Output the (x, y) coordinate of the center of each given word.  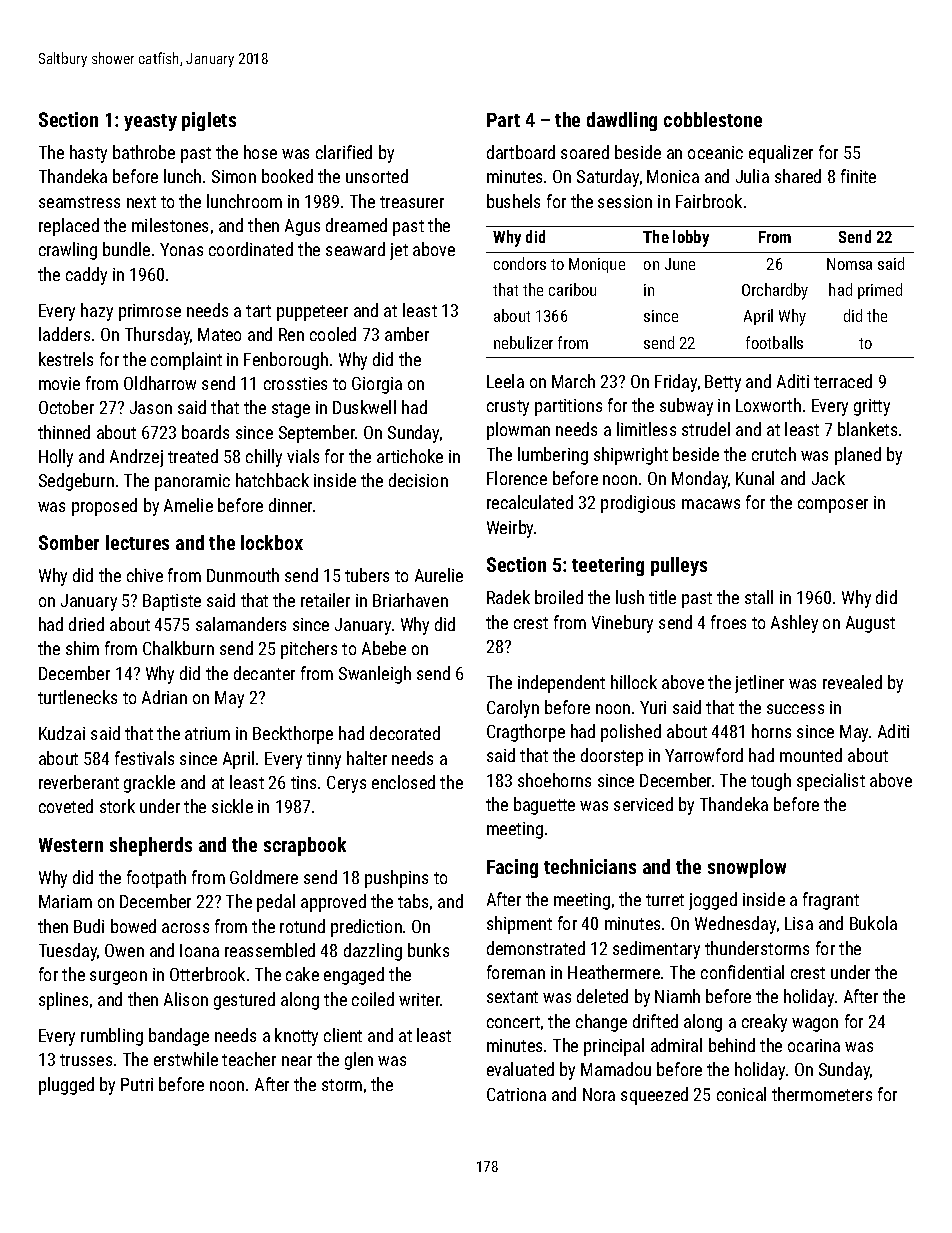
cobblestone (713, 119)
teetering (608, 566)
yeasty (150, 122)
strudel (706, 429)
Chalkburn (178, 648)
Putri (137, 1084)
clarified (344, 152)
